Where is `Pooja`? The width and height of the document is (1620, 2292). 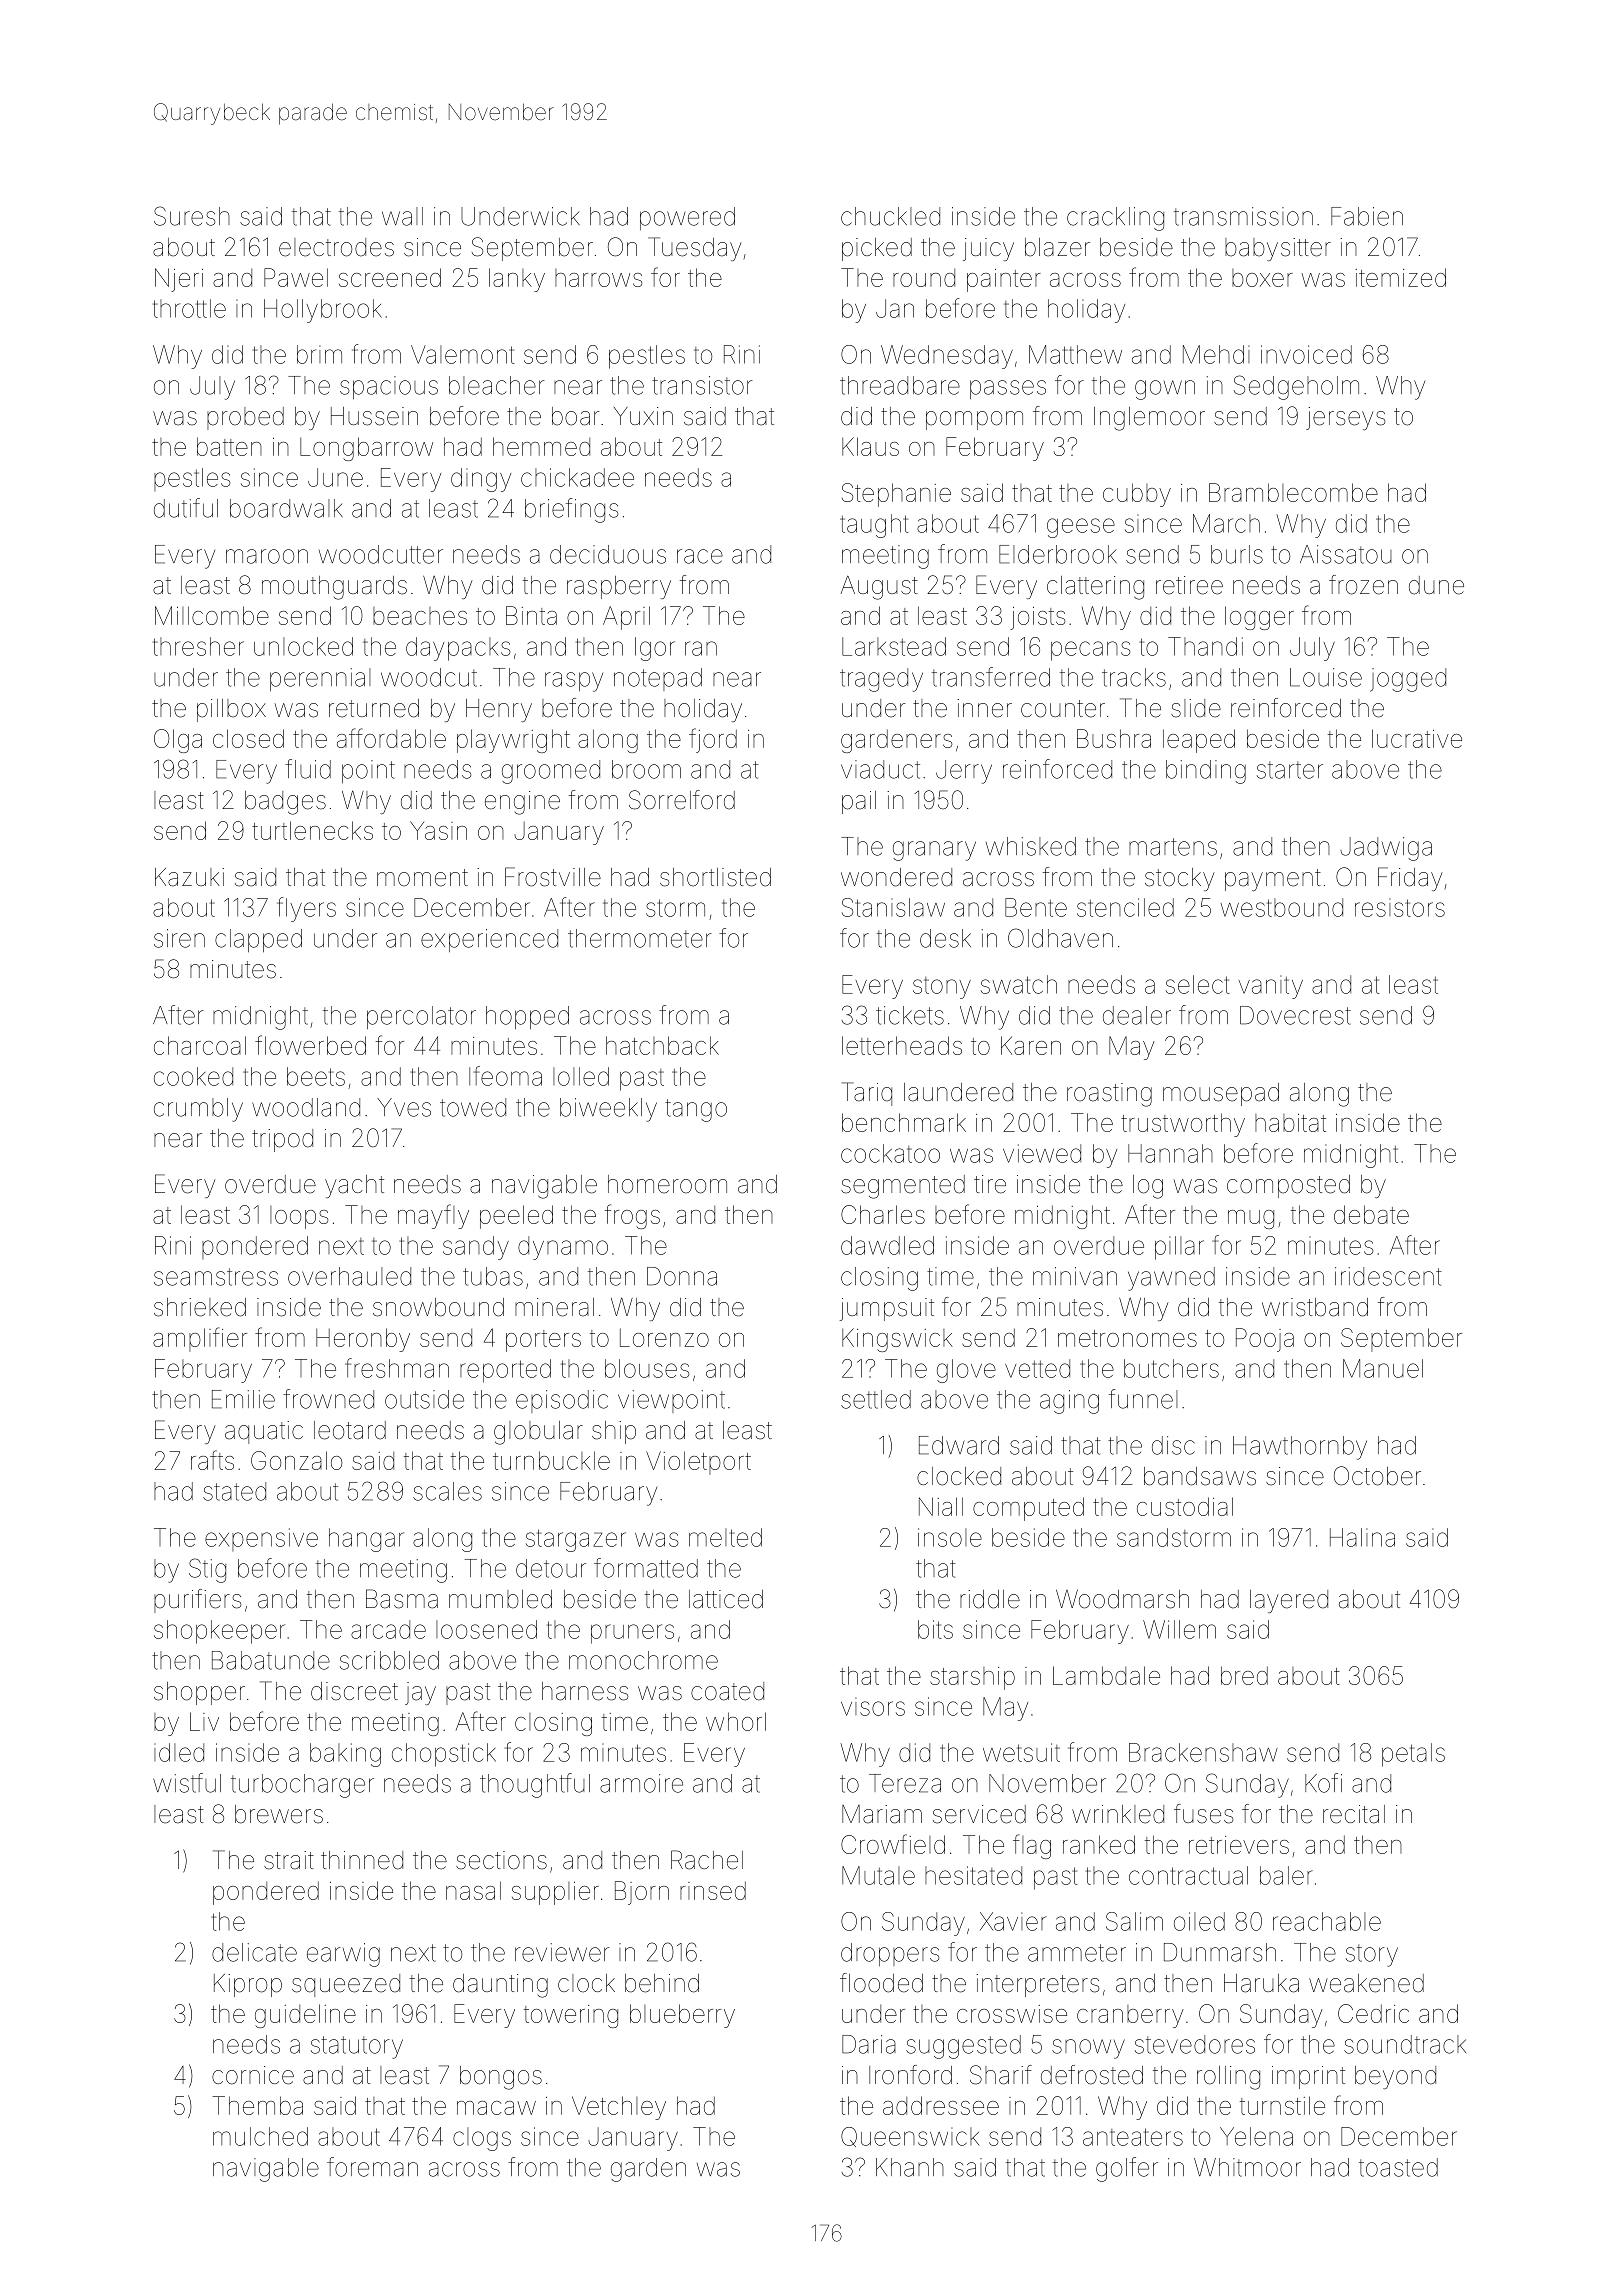 Pooja is located at coordinates (1265, 1340).
